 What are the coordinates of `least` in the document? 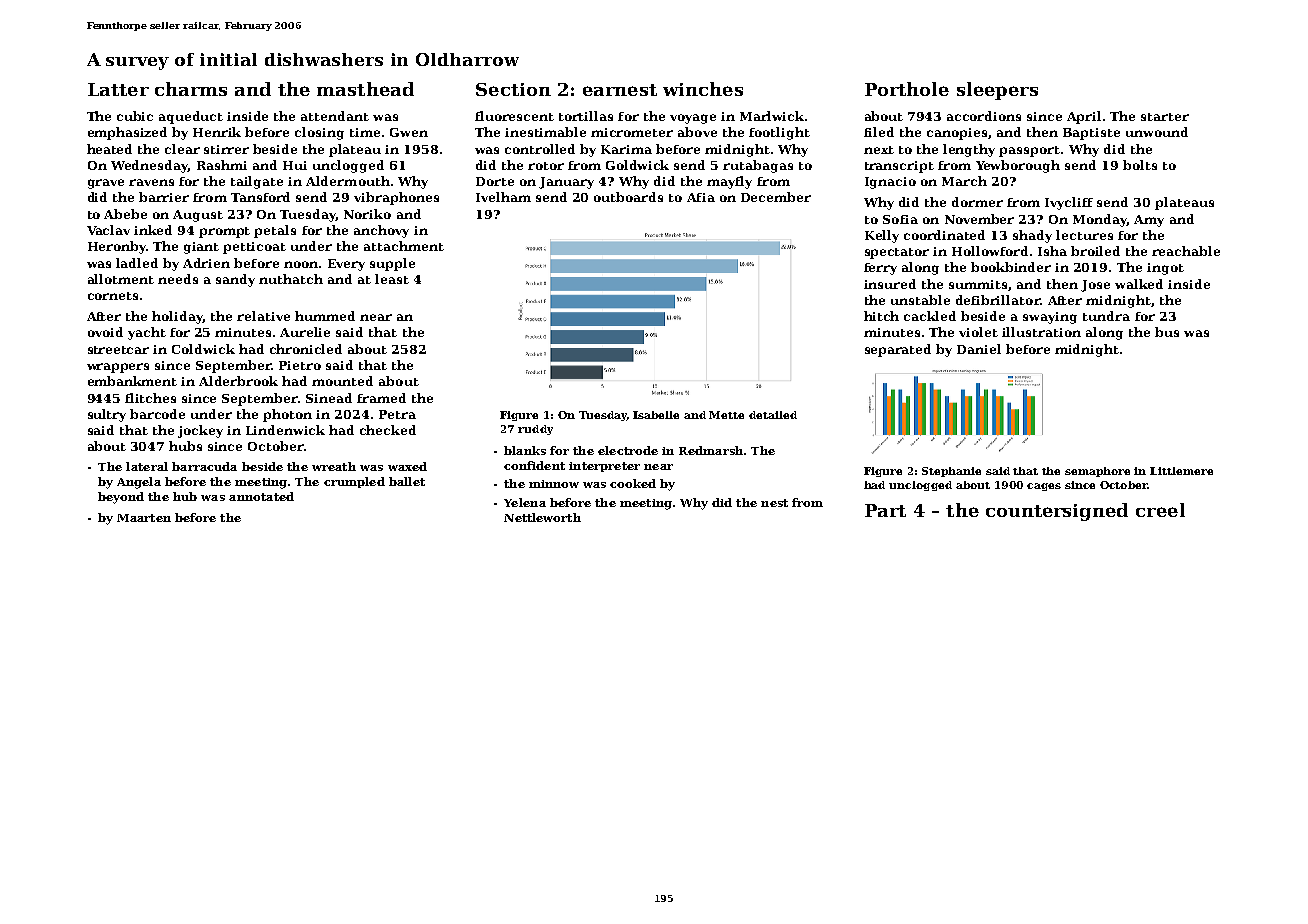 It's located at (392, 279).
